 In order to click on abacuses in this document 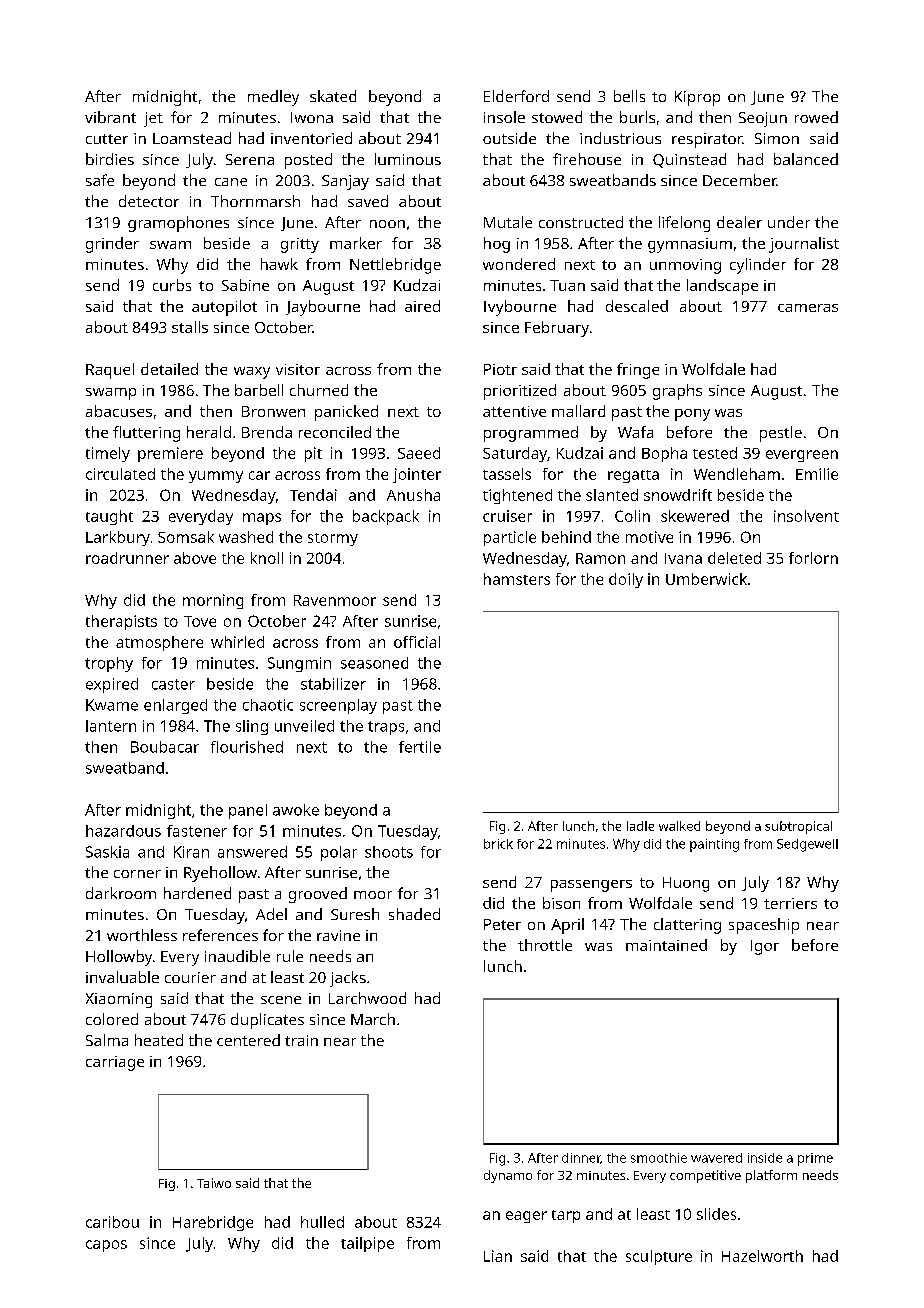, I will do `click(119, 411)`.
